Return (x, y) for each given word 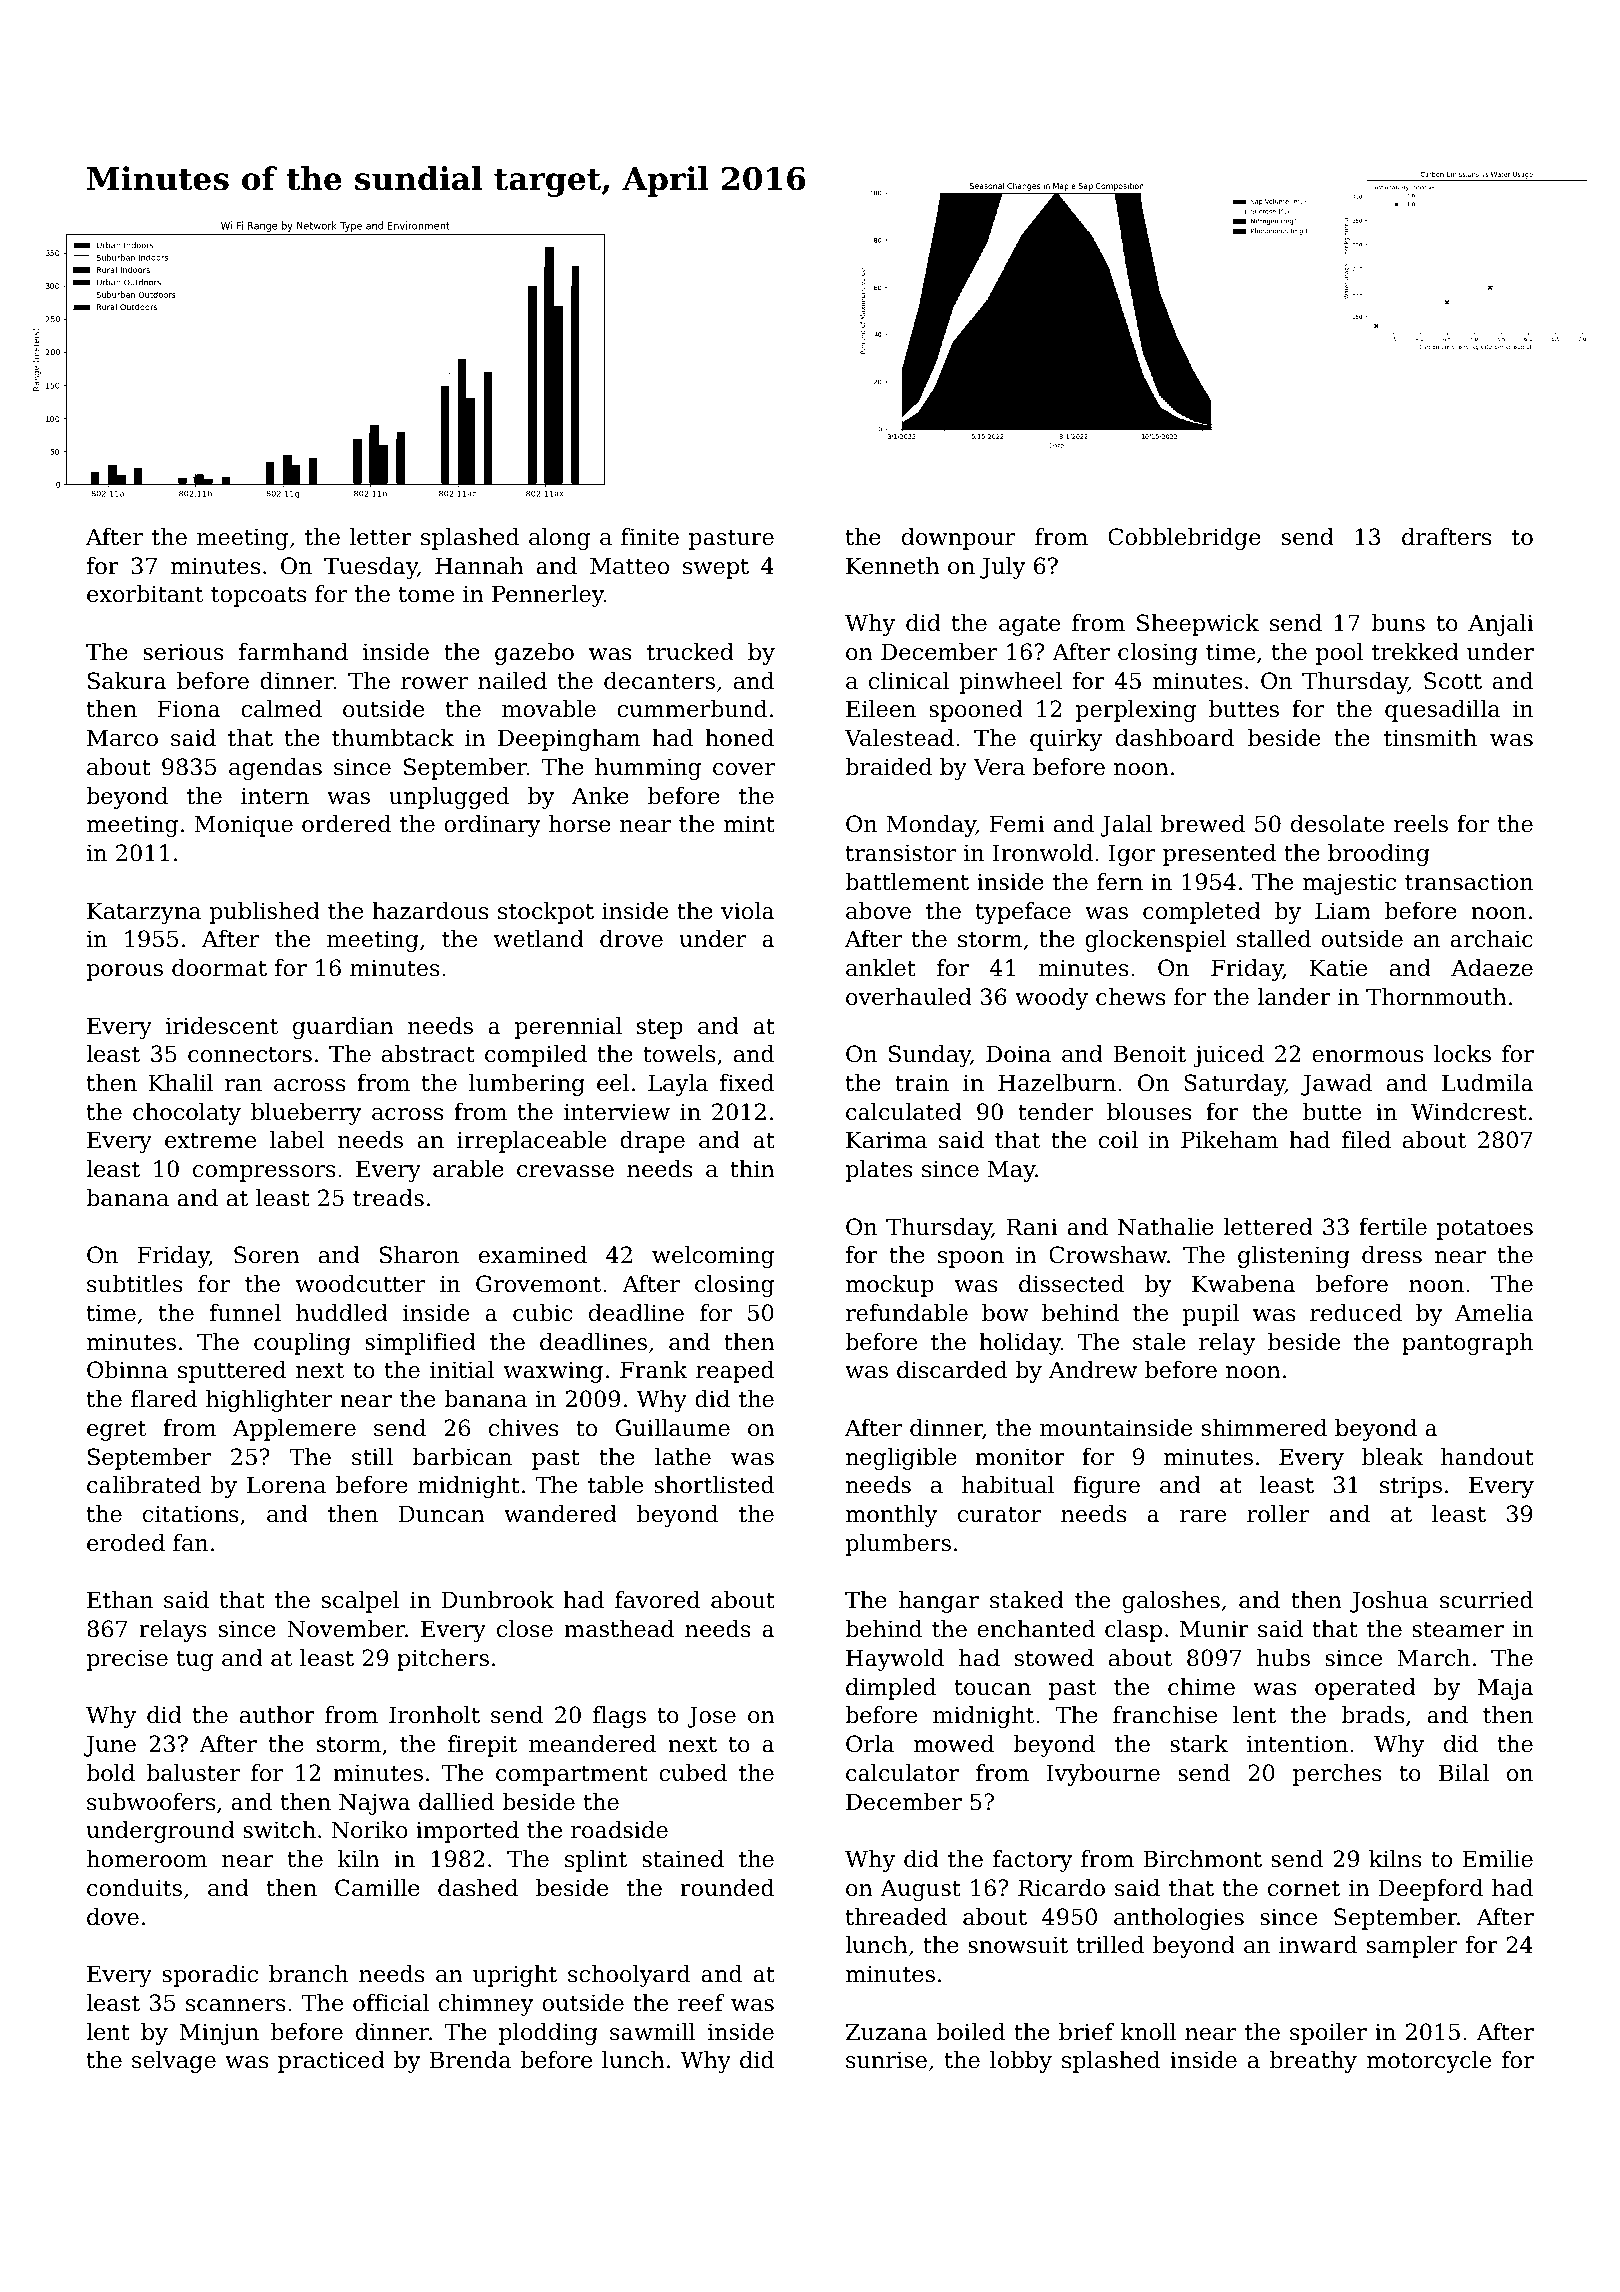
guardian (343, 1028)
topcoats (259, 596)
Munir (1214, 1629)
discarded (952, 1370)
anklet (881, 968)
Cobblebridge (1184, 539)
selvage (174, 2062)
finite (650, 537)
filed (1366, 1140)
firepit (482, 1746)
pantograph (1467, 1344)
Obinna (127, 1370)
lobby (1021, 2062)
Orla (870, 1744)
